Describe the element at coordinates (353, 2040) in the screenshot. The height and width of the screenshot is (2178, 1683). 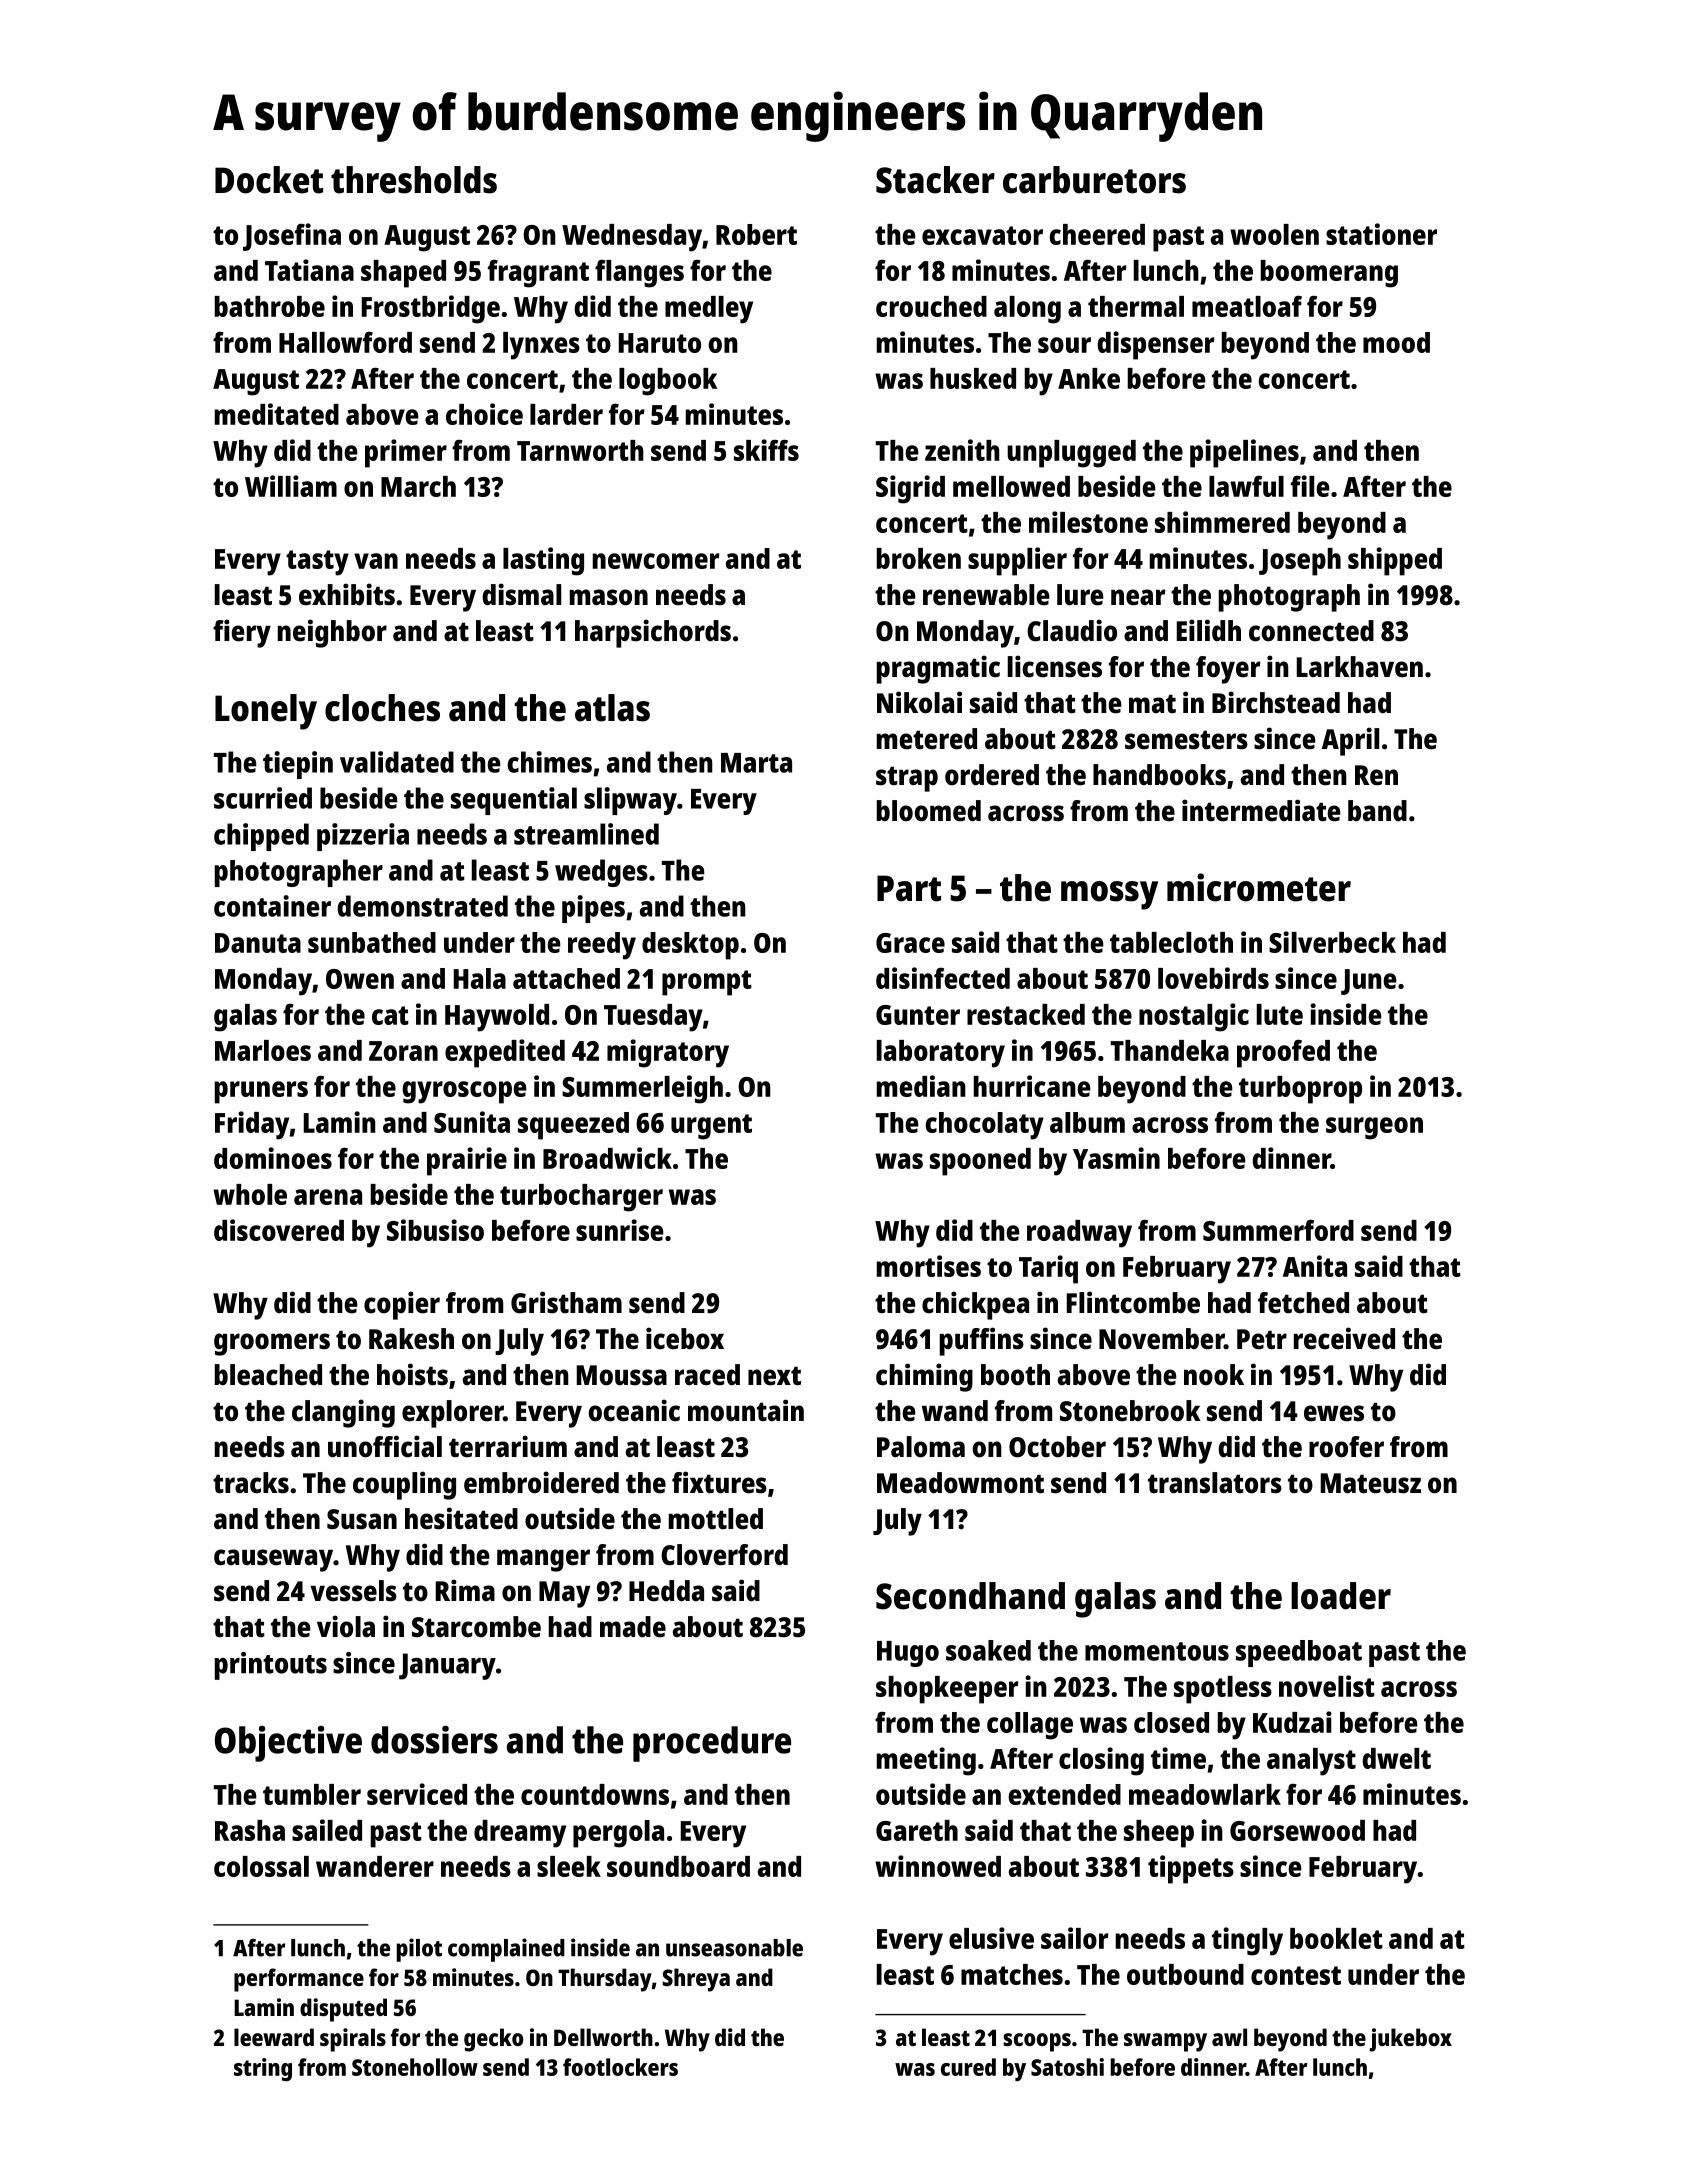
I see `spirals` at that location.
